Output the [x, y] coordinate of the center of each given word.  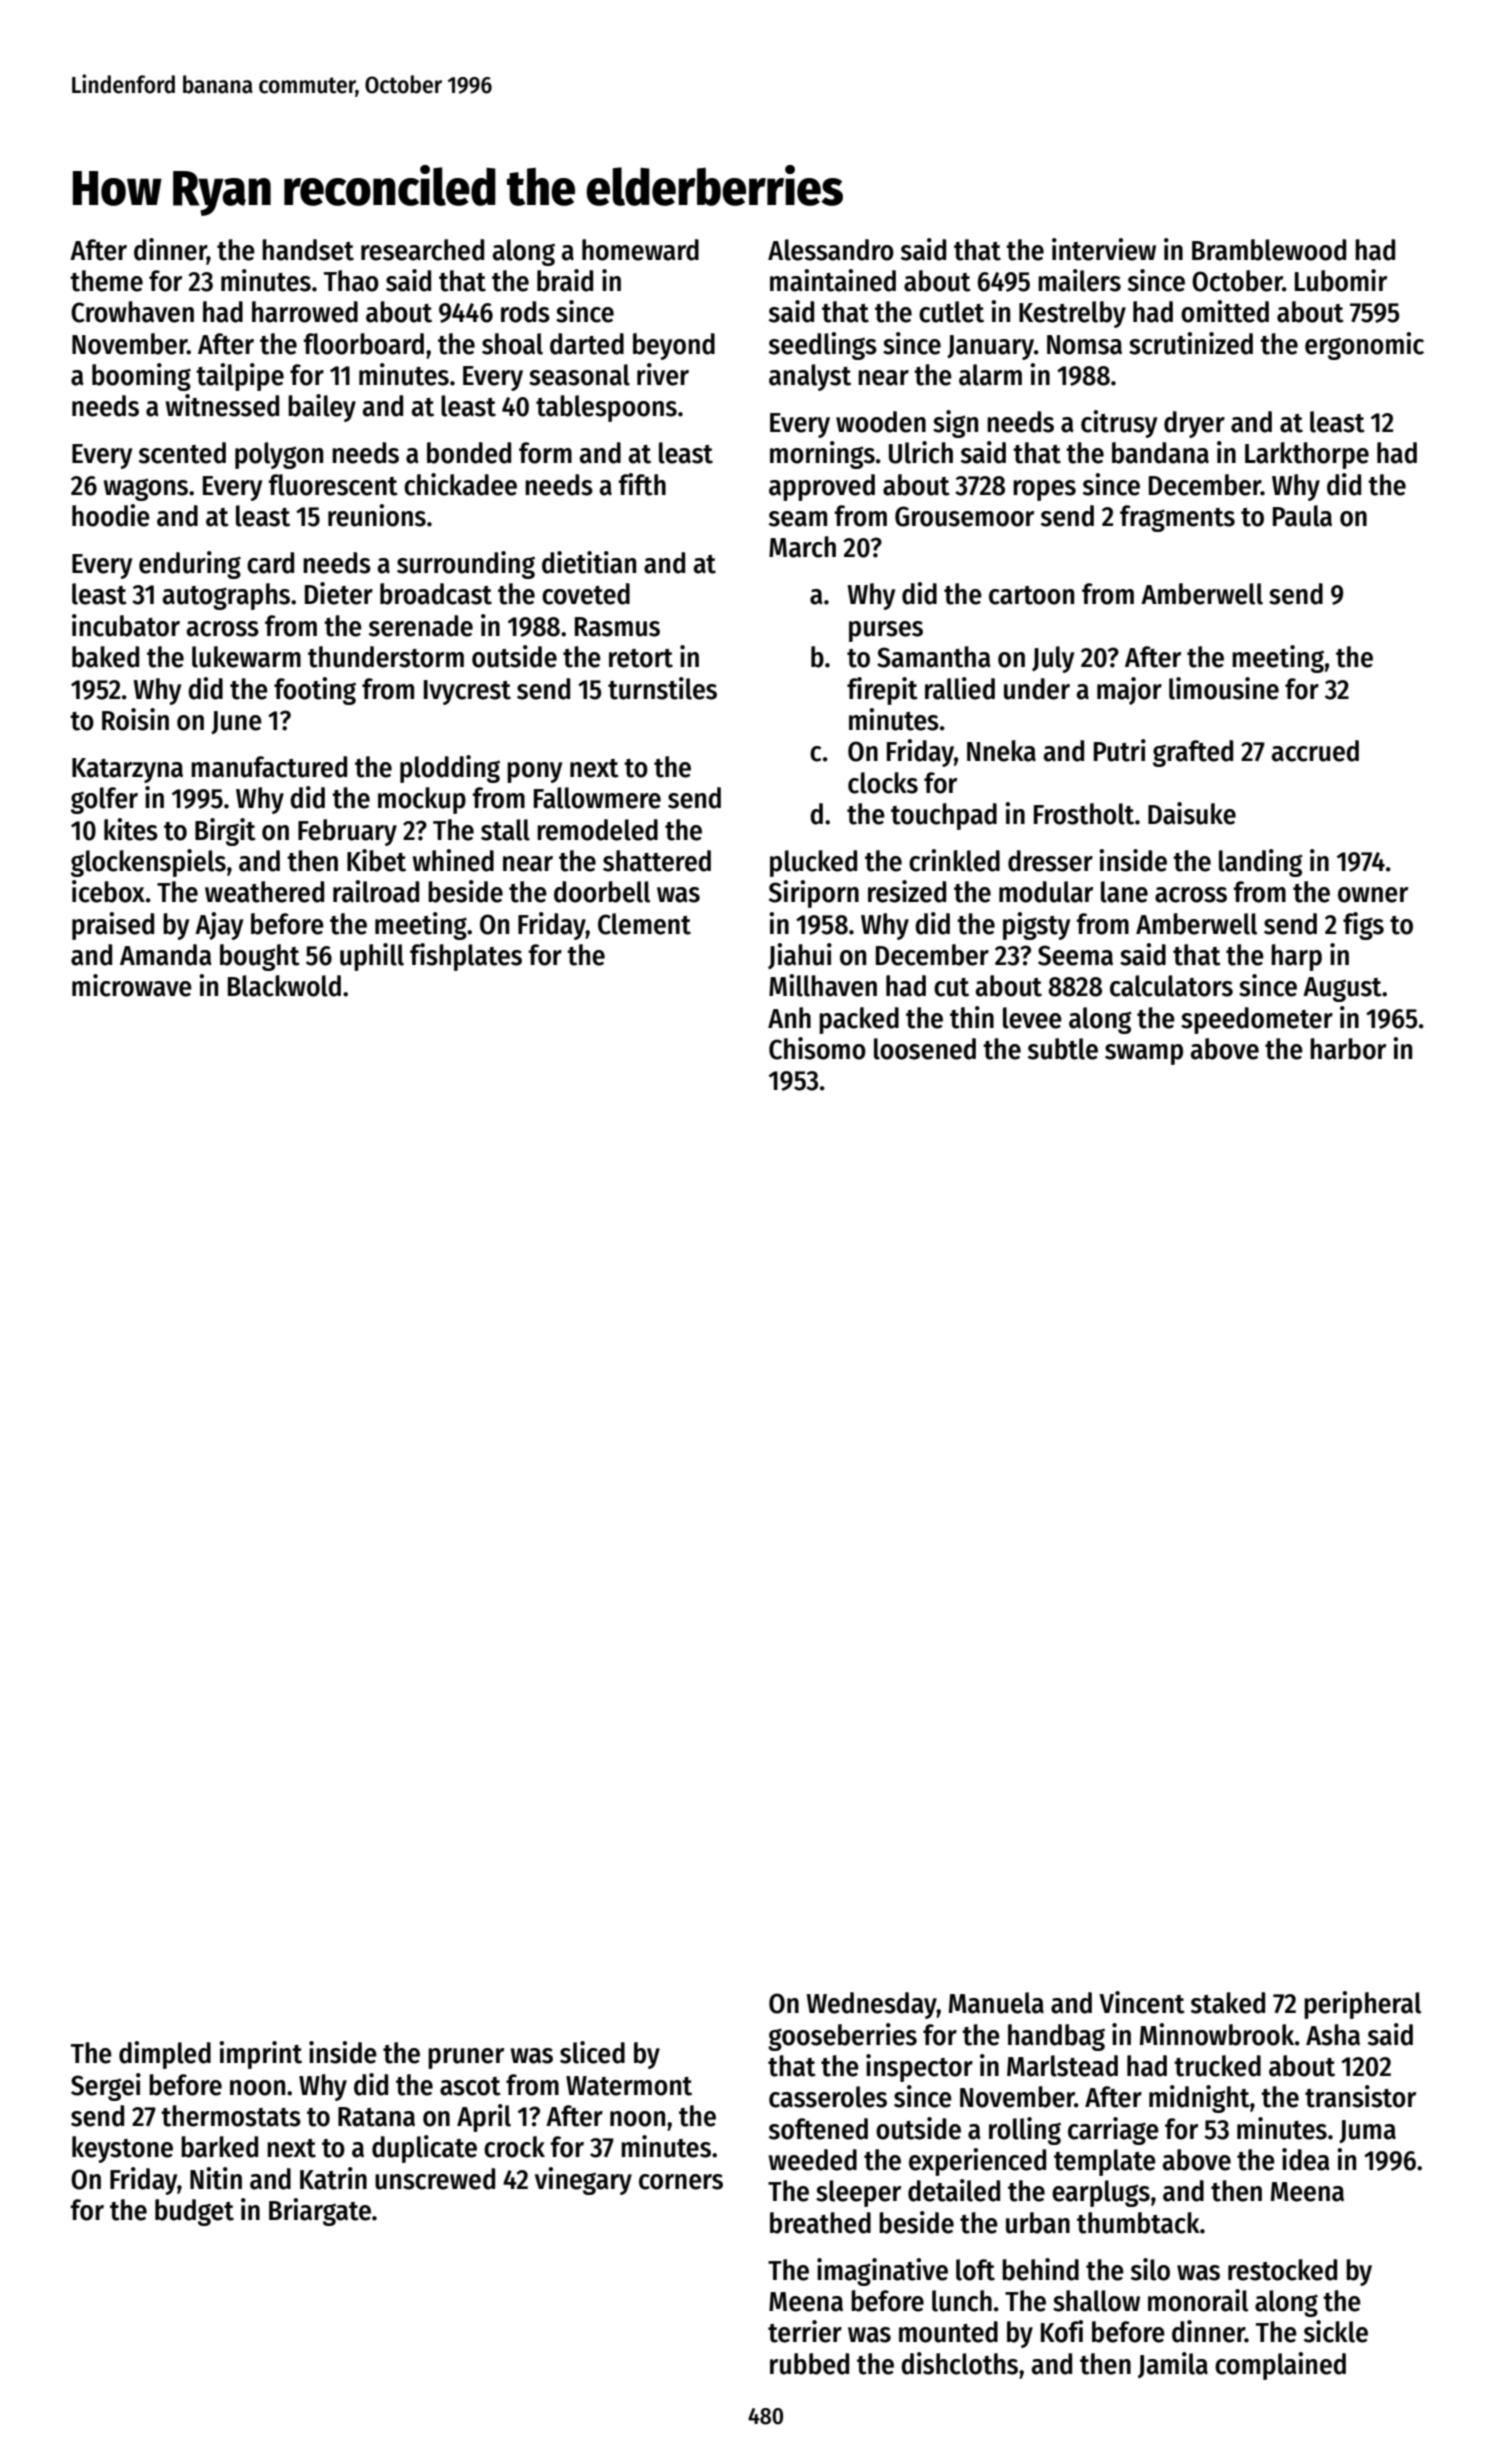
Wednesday [871, 2005]
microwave [132, 985]
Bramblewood [1269, 250]
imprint [260, 2055]
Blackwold [284, 986]
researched [422, 250]
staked [1228, 2003]
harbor [1348, 1049]
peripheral [1362, 2005]
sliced [592, 2052]
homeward [640, 250]
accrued [1315, 751]
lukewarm [246, 657]
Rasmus [617, 627]
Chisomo [817, 1048]
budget [194, 2212]
